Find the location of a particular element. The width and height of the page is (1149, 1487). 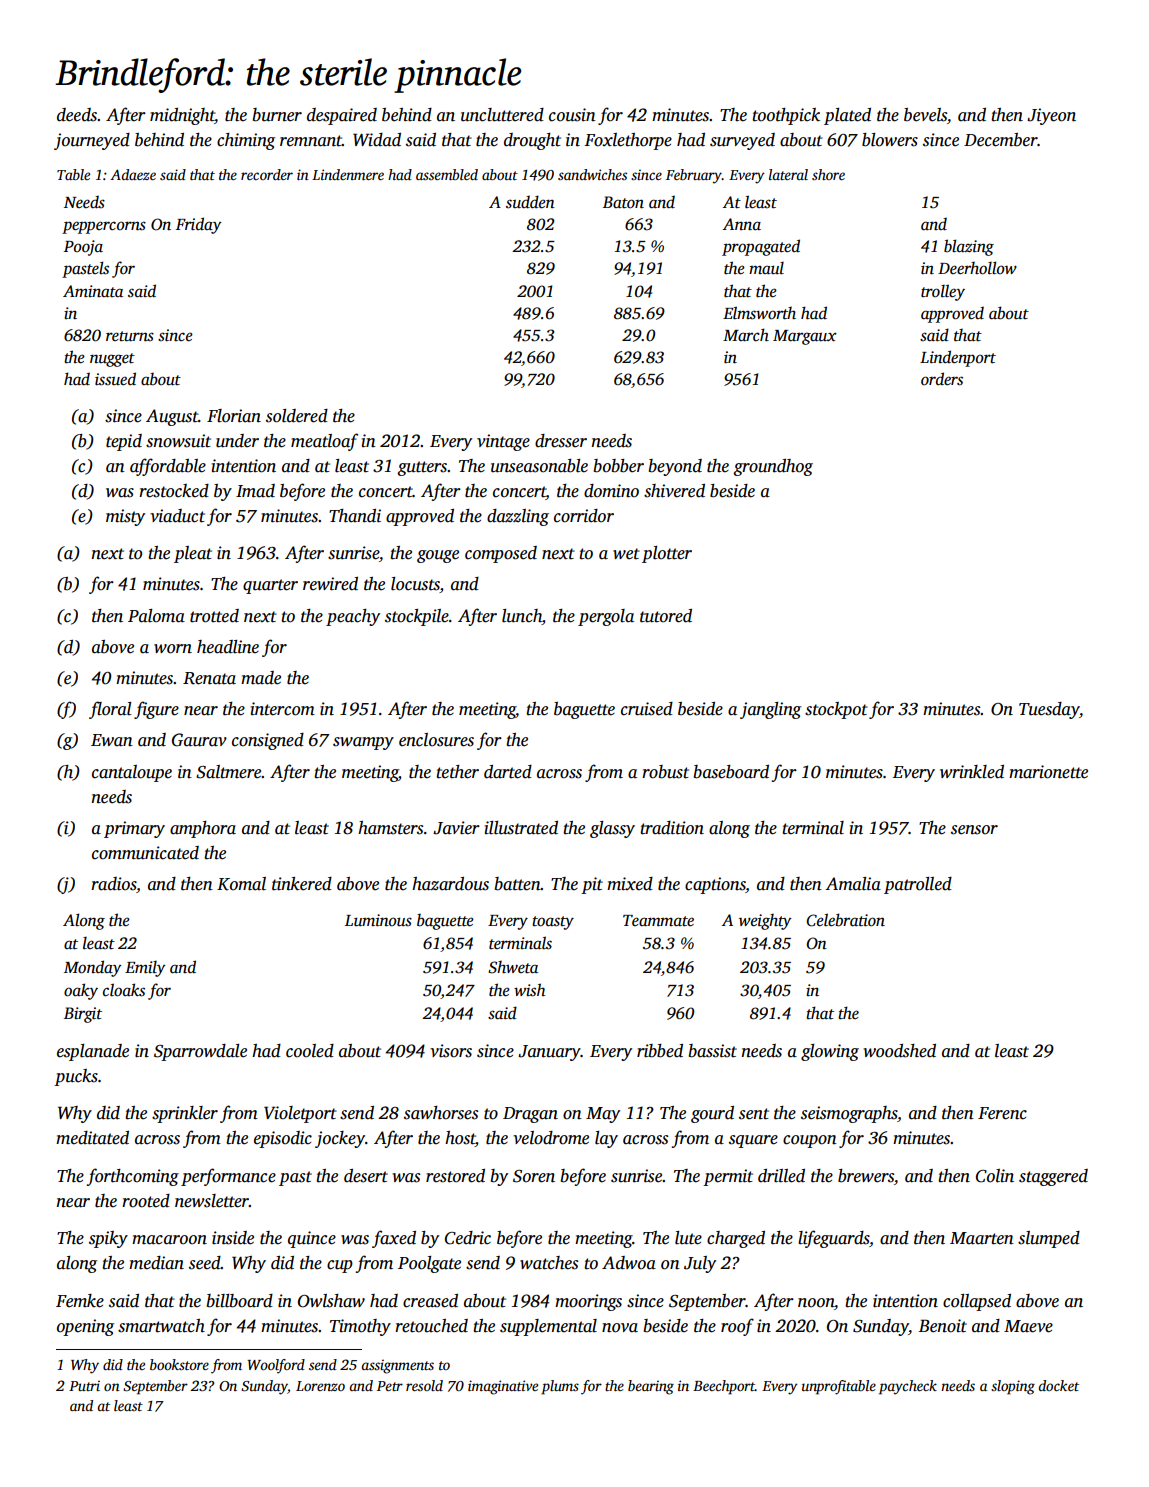

Pooja is located at coordinates (83, 248).
